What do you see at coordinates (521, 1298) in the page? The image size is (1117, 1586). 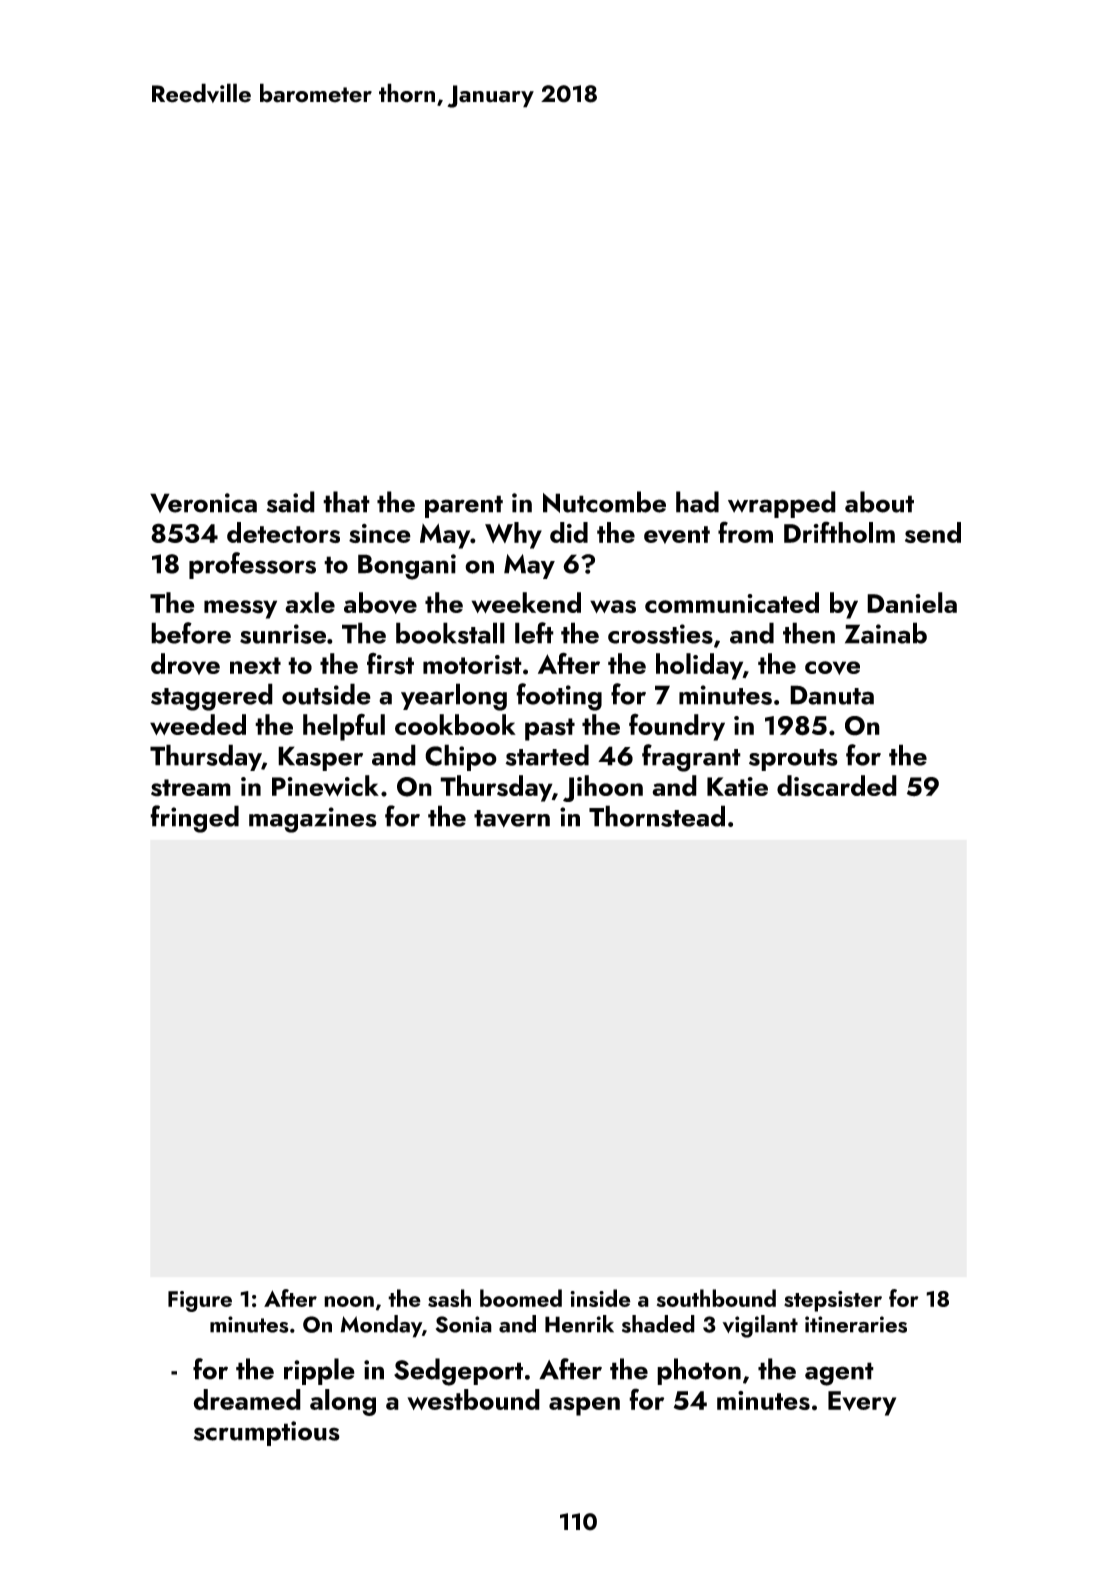 I see `boomed` at bounding box center [521, 1298].
